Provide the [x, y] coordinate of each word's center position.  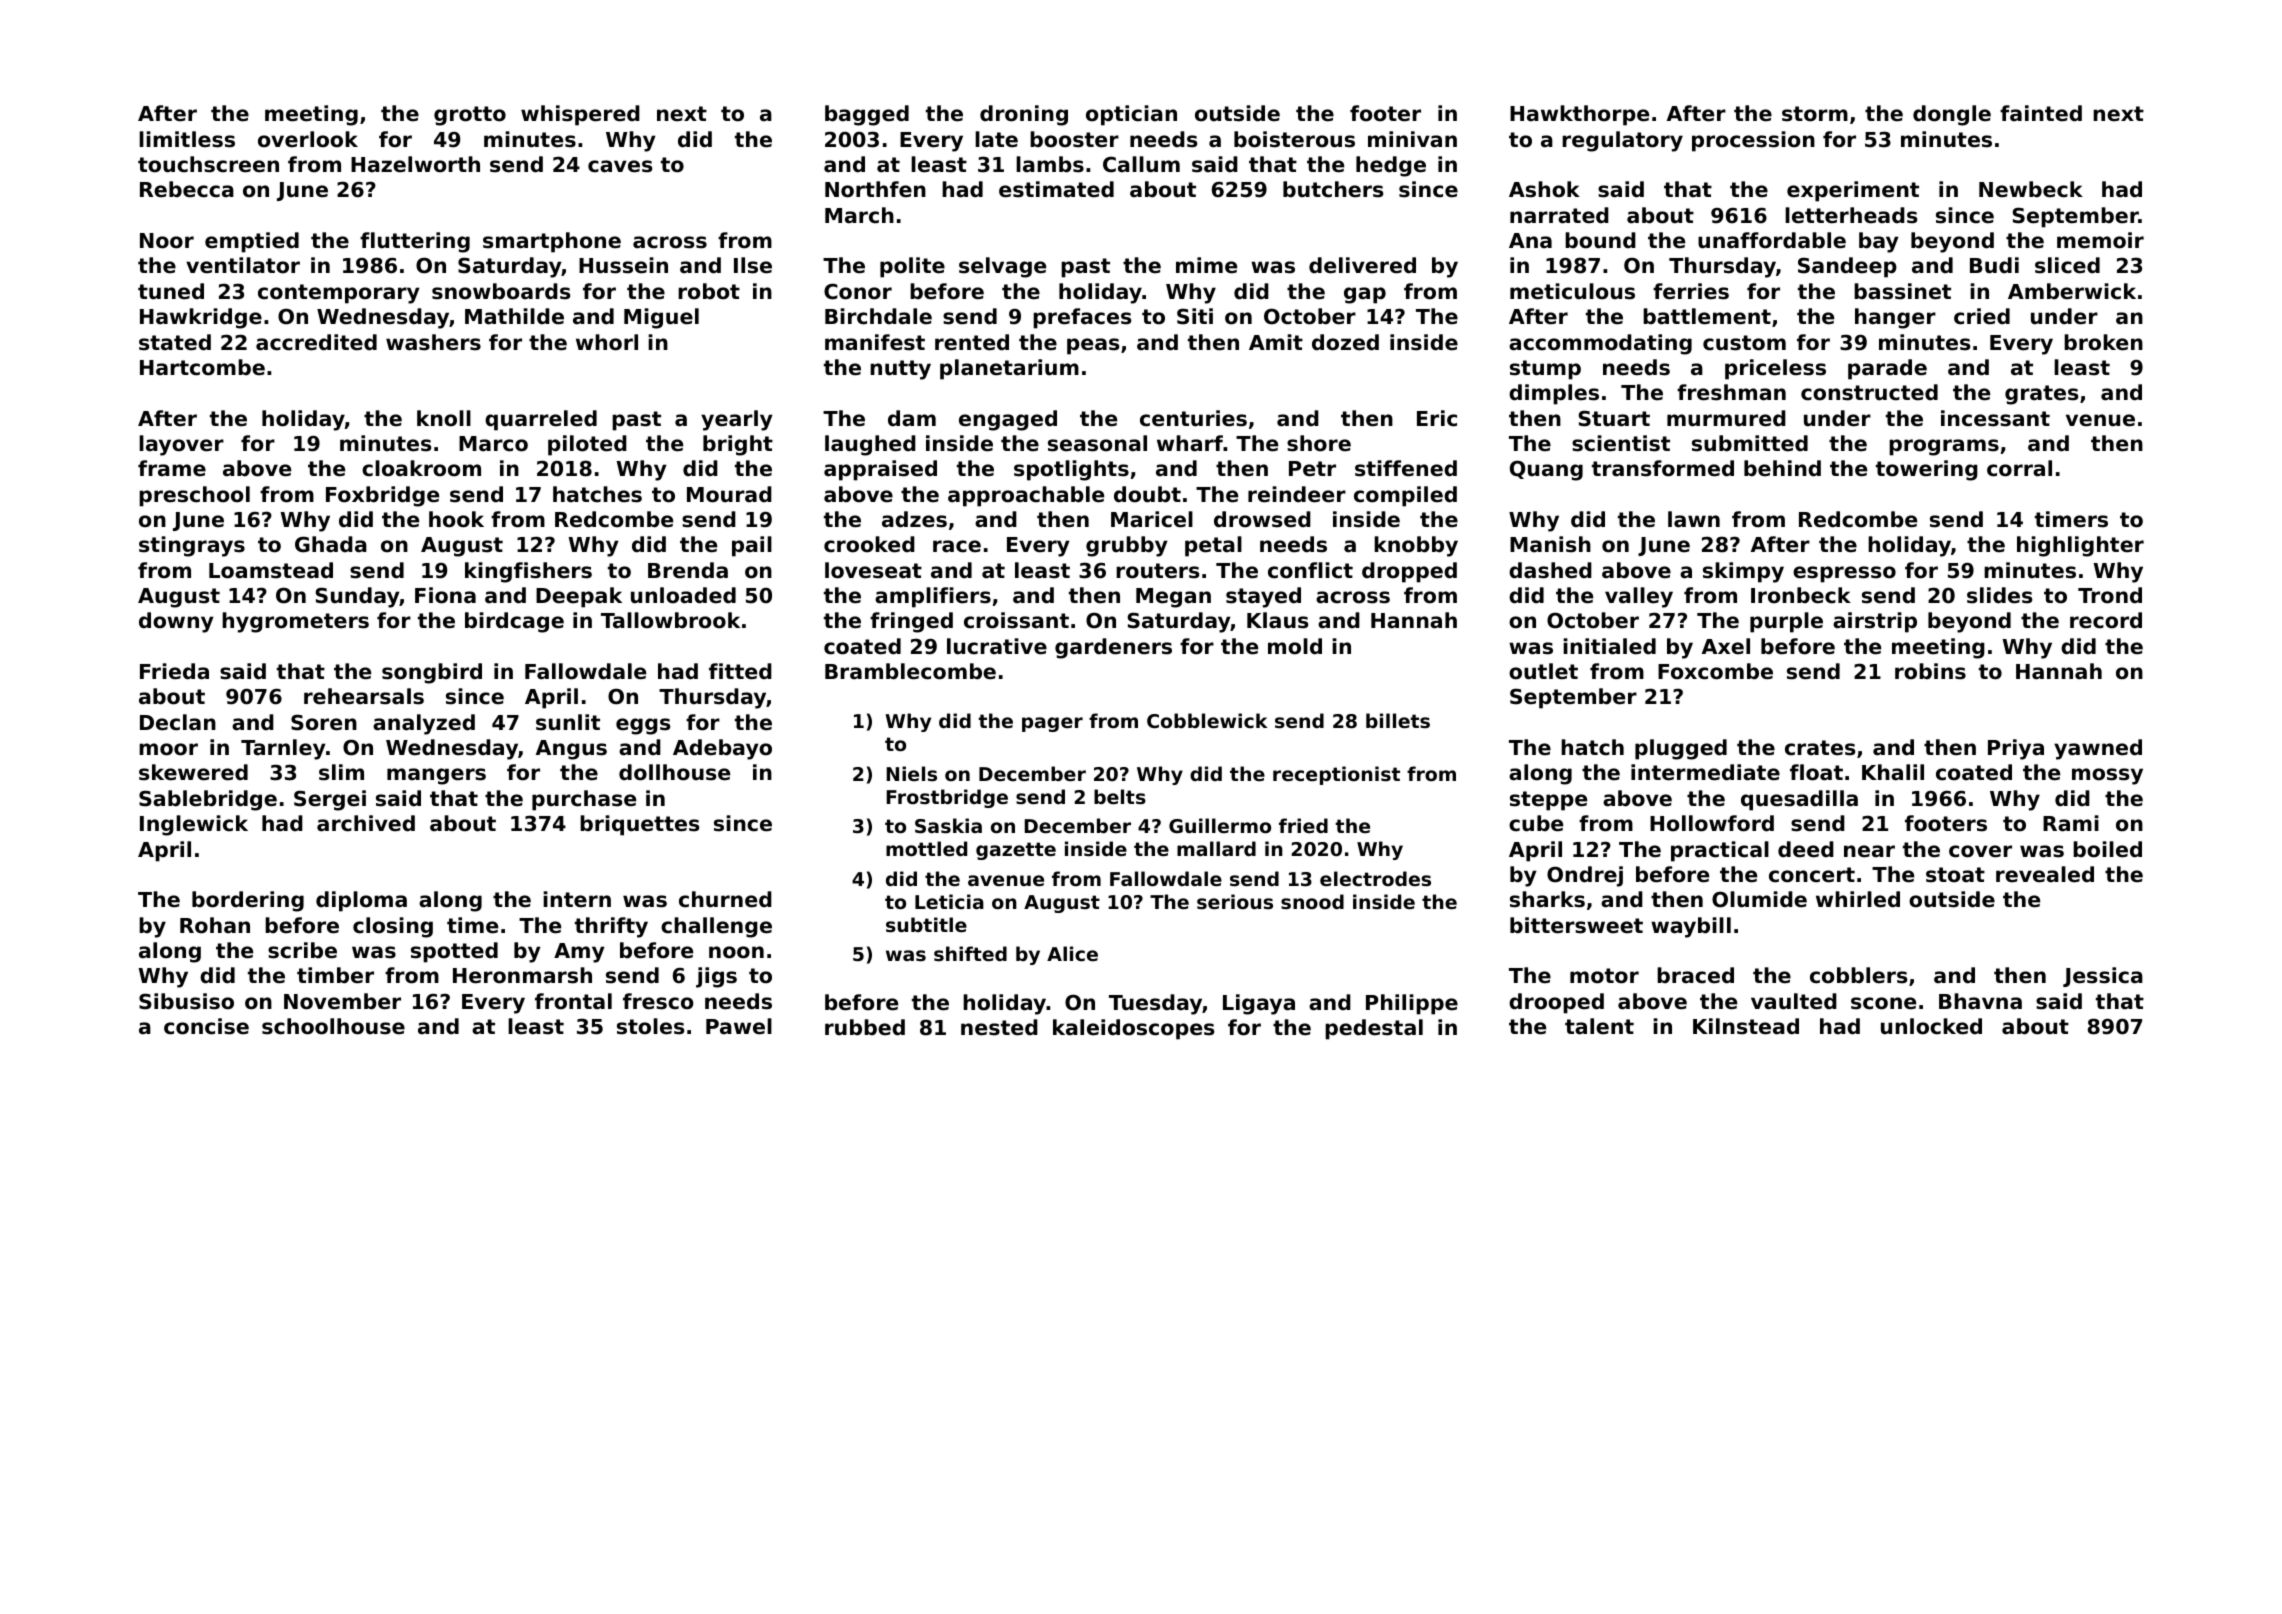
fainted [2041, 113]
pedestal [1374, 1029]
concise [206, 1026]
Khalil [1893, 772]
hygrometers [295, 622]
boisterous [1294, 139]
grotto [470, 116]
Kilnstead [1746, 1026]
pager [1052, 724]
